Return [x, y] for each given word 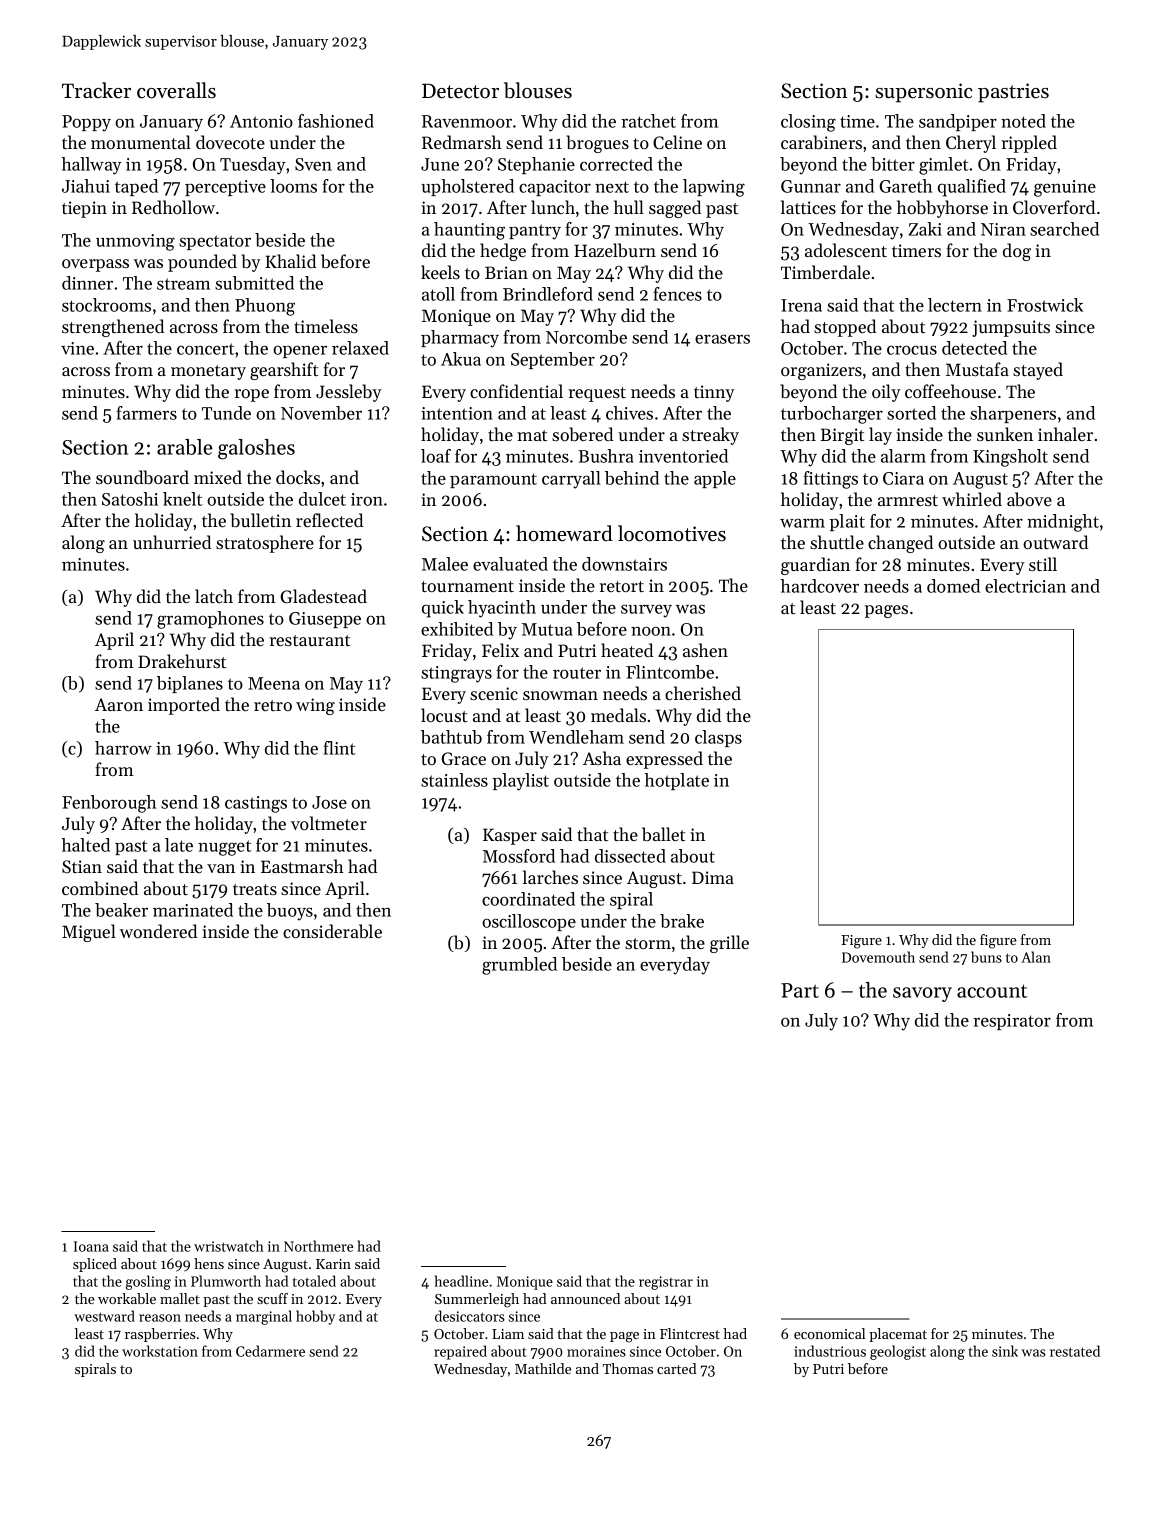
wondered [158, 931]
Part [800, 990]
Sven [313, 164]
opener [300, 351]
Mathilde [543, 1368]
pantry [535, 232]
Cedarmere [270, 1351]
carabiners [821, 142]
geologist [898, 1352]
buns [986, 957]
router [577, 673]
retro [273, 705]
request [597, 394]
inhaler [1065, 434]
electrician [1025, 586]
